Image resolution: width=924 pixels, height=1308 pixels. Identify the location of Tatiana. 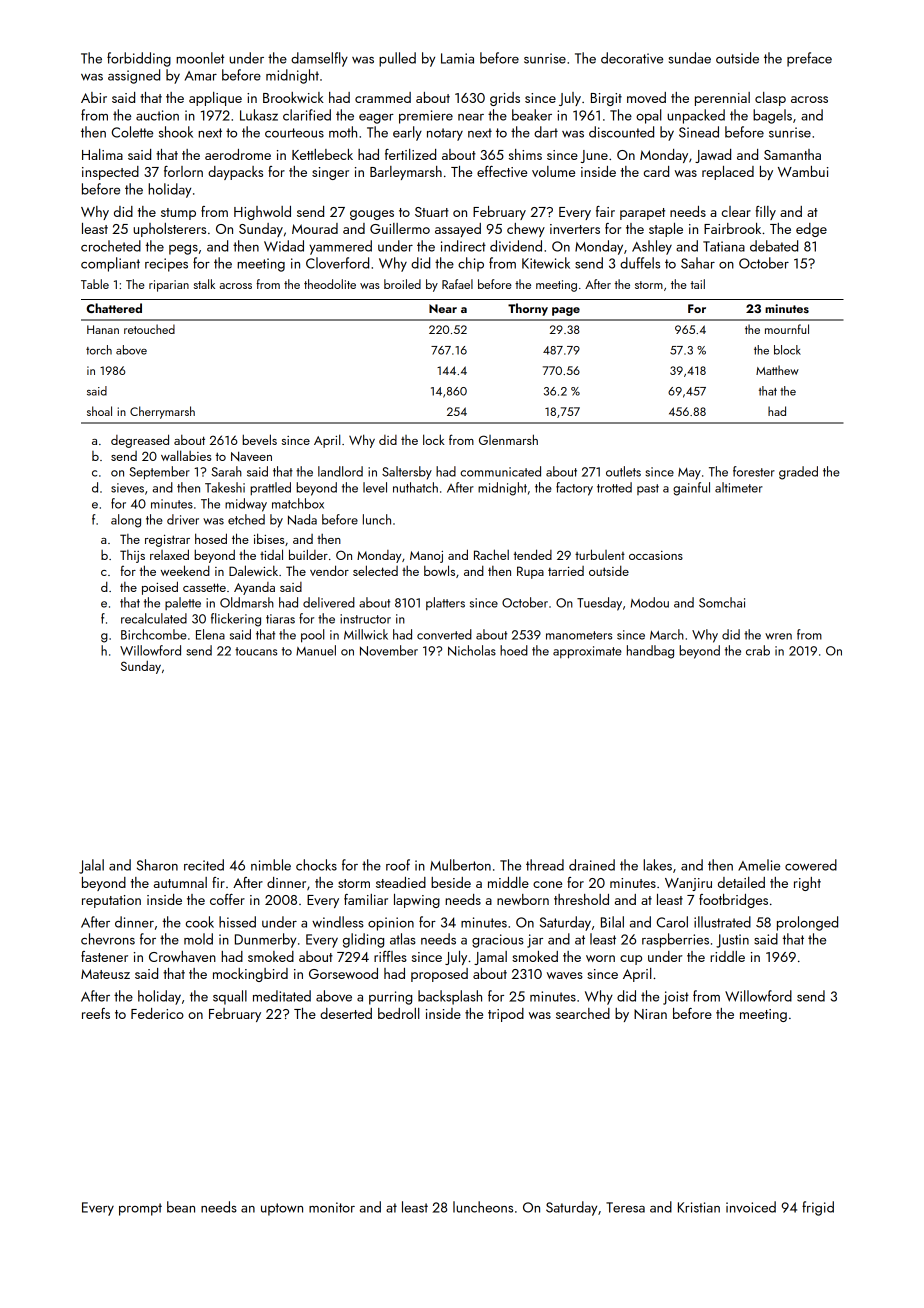
(724, 246).
